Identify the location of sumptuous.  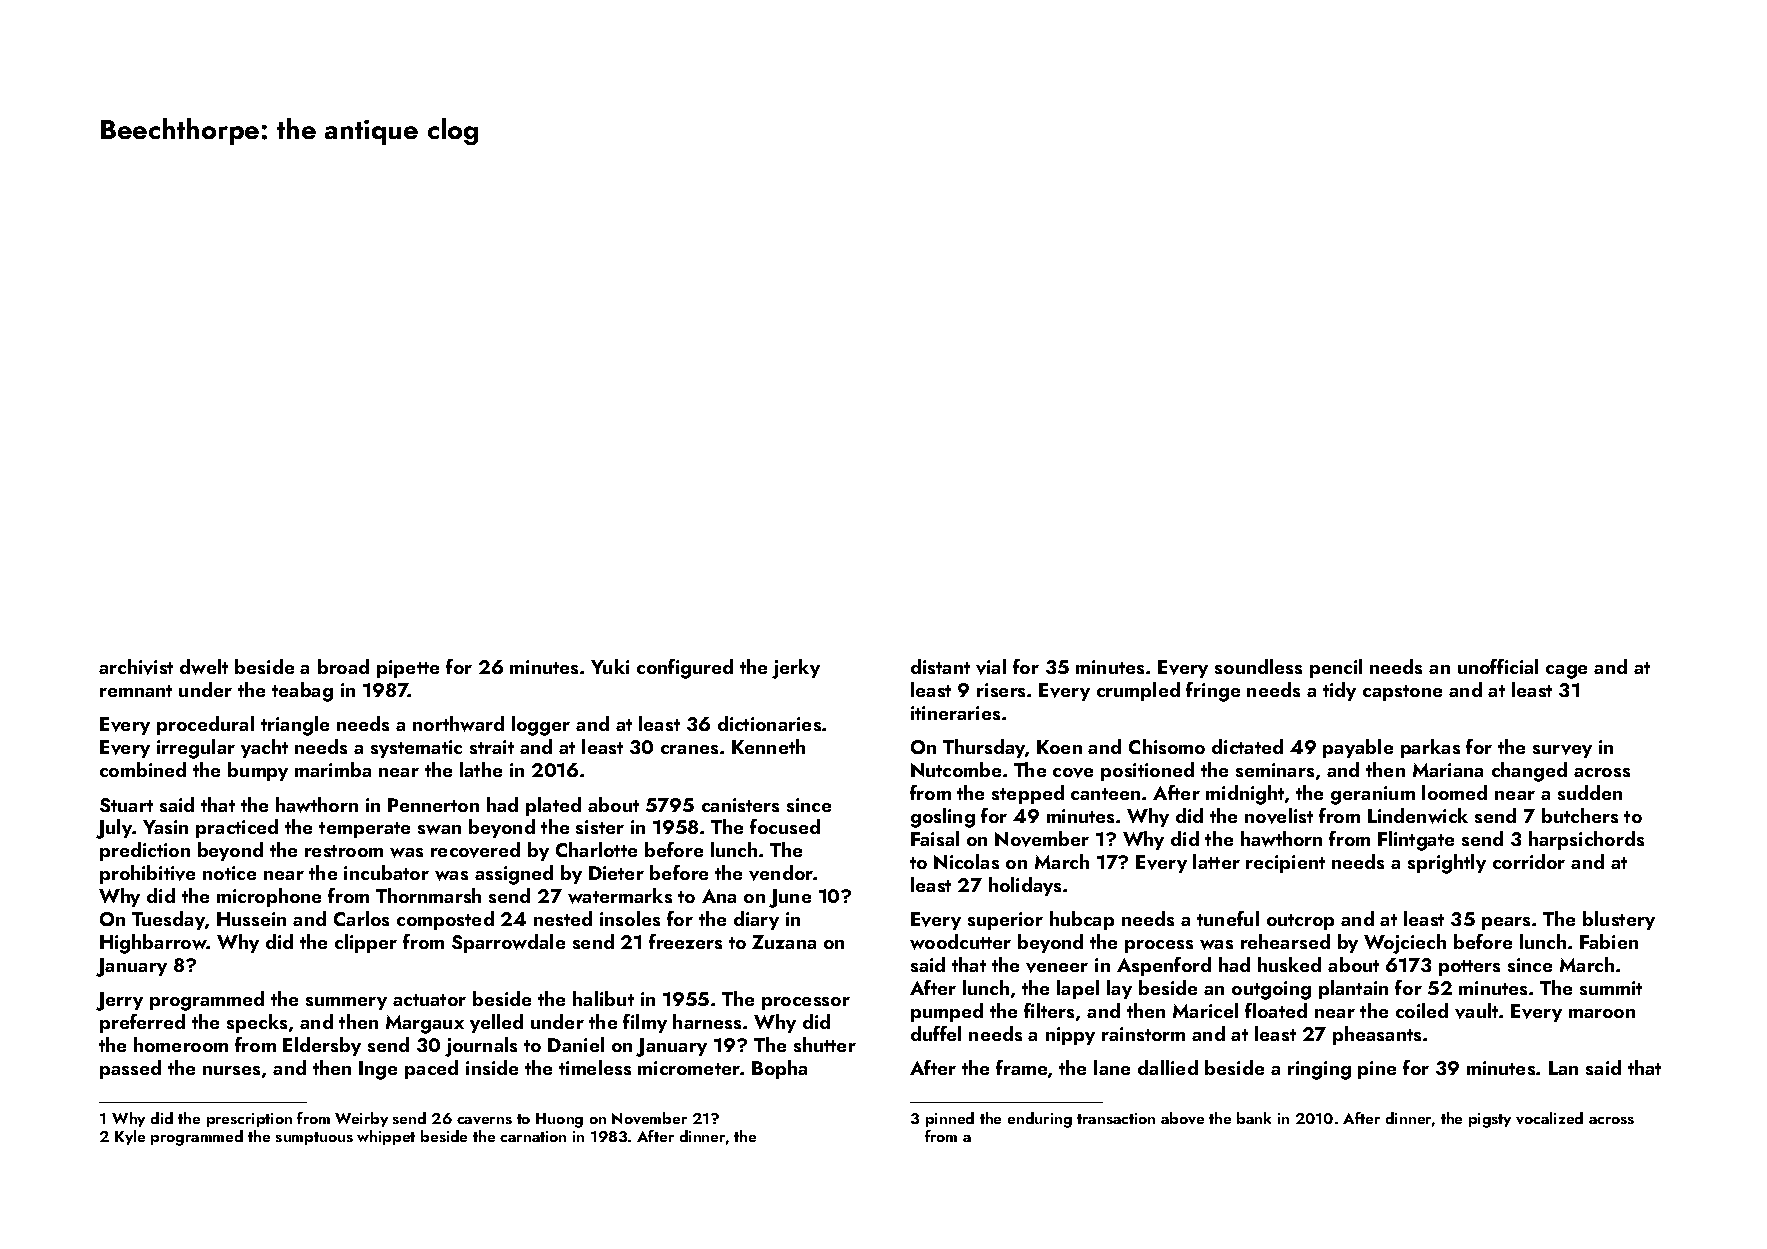
(314, 1138).
